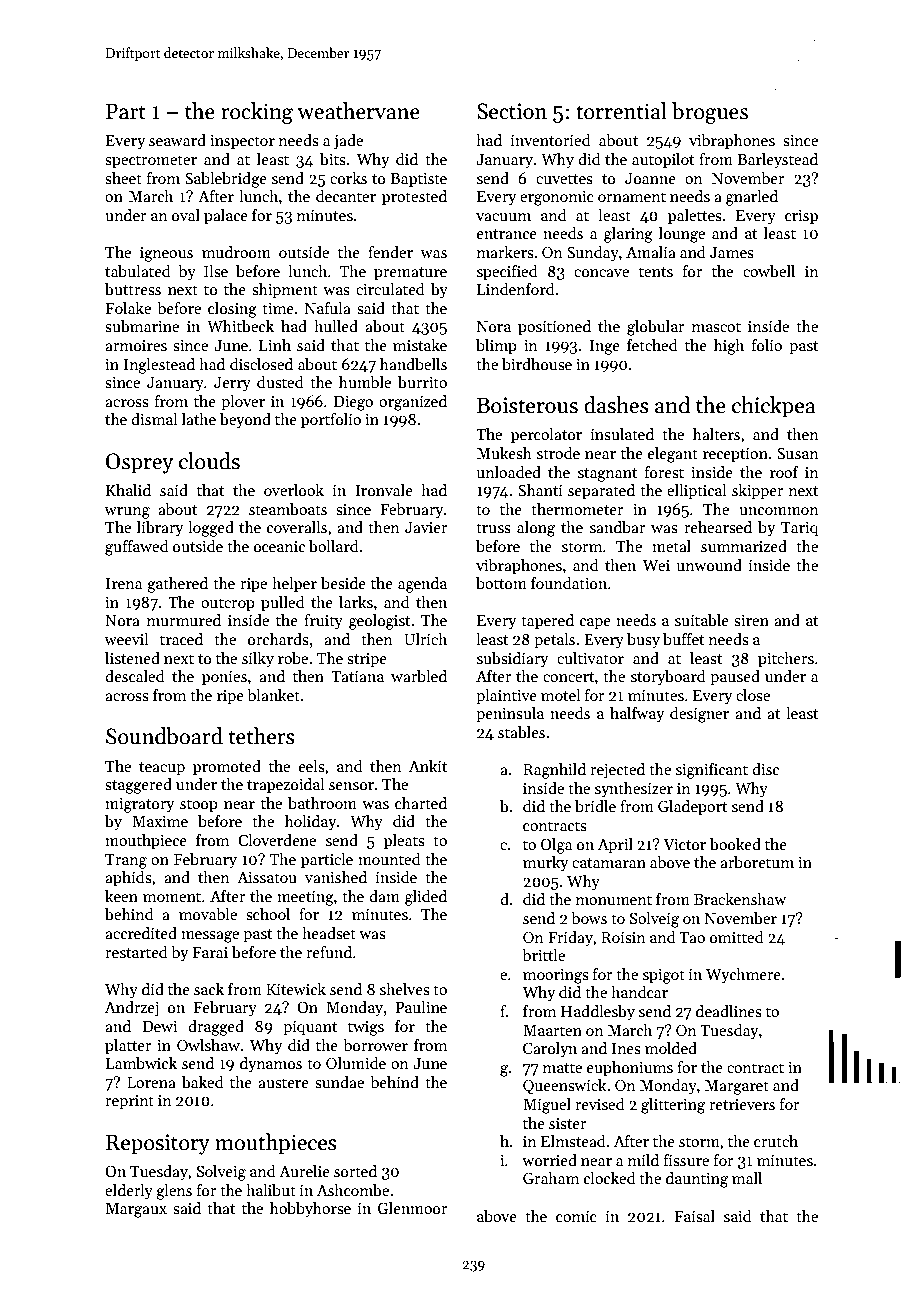  I want to click on Boisterous, so click(527, 405).
